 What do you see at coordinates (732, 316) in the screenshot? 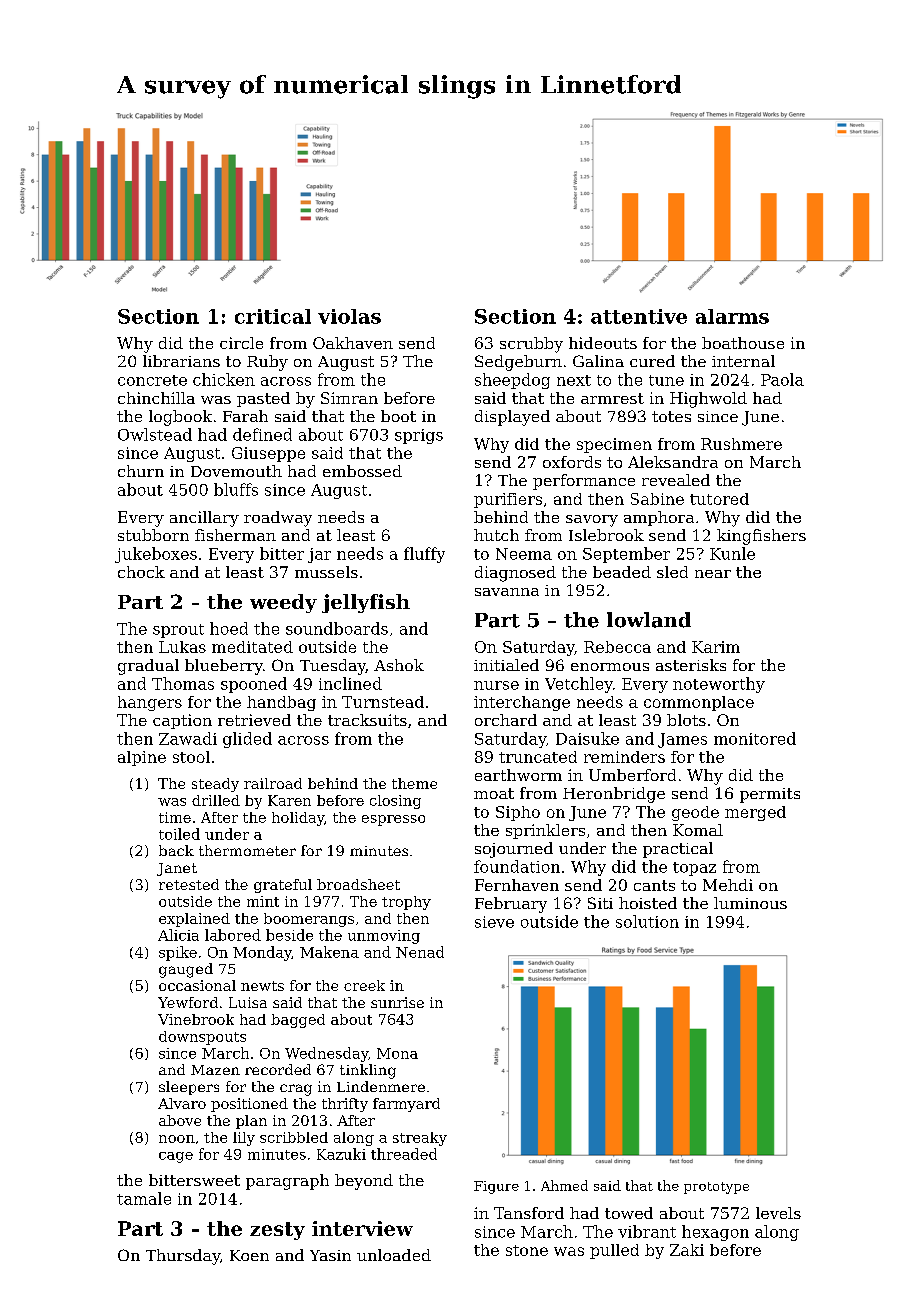
I see `alarms` at bounding box center [732, 316].
